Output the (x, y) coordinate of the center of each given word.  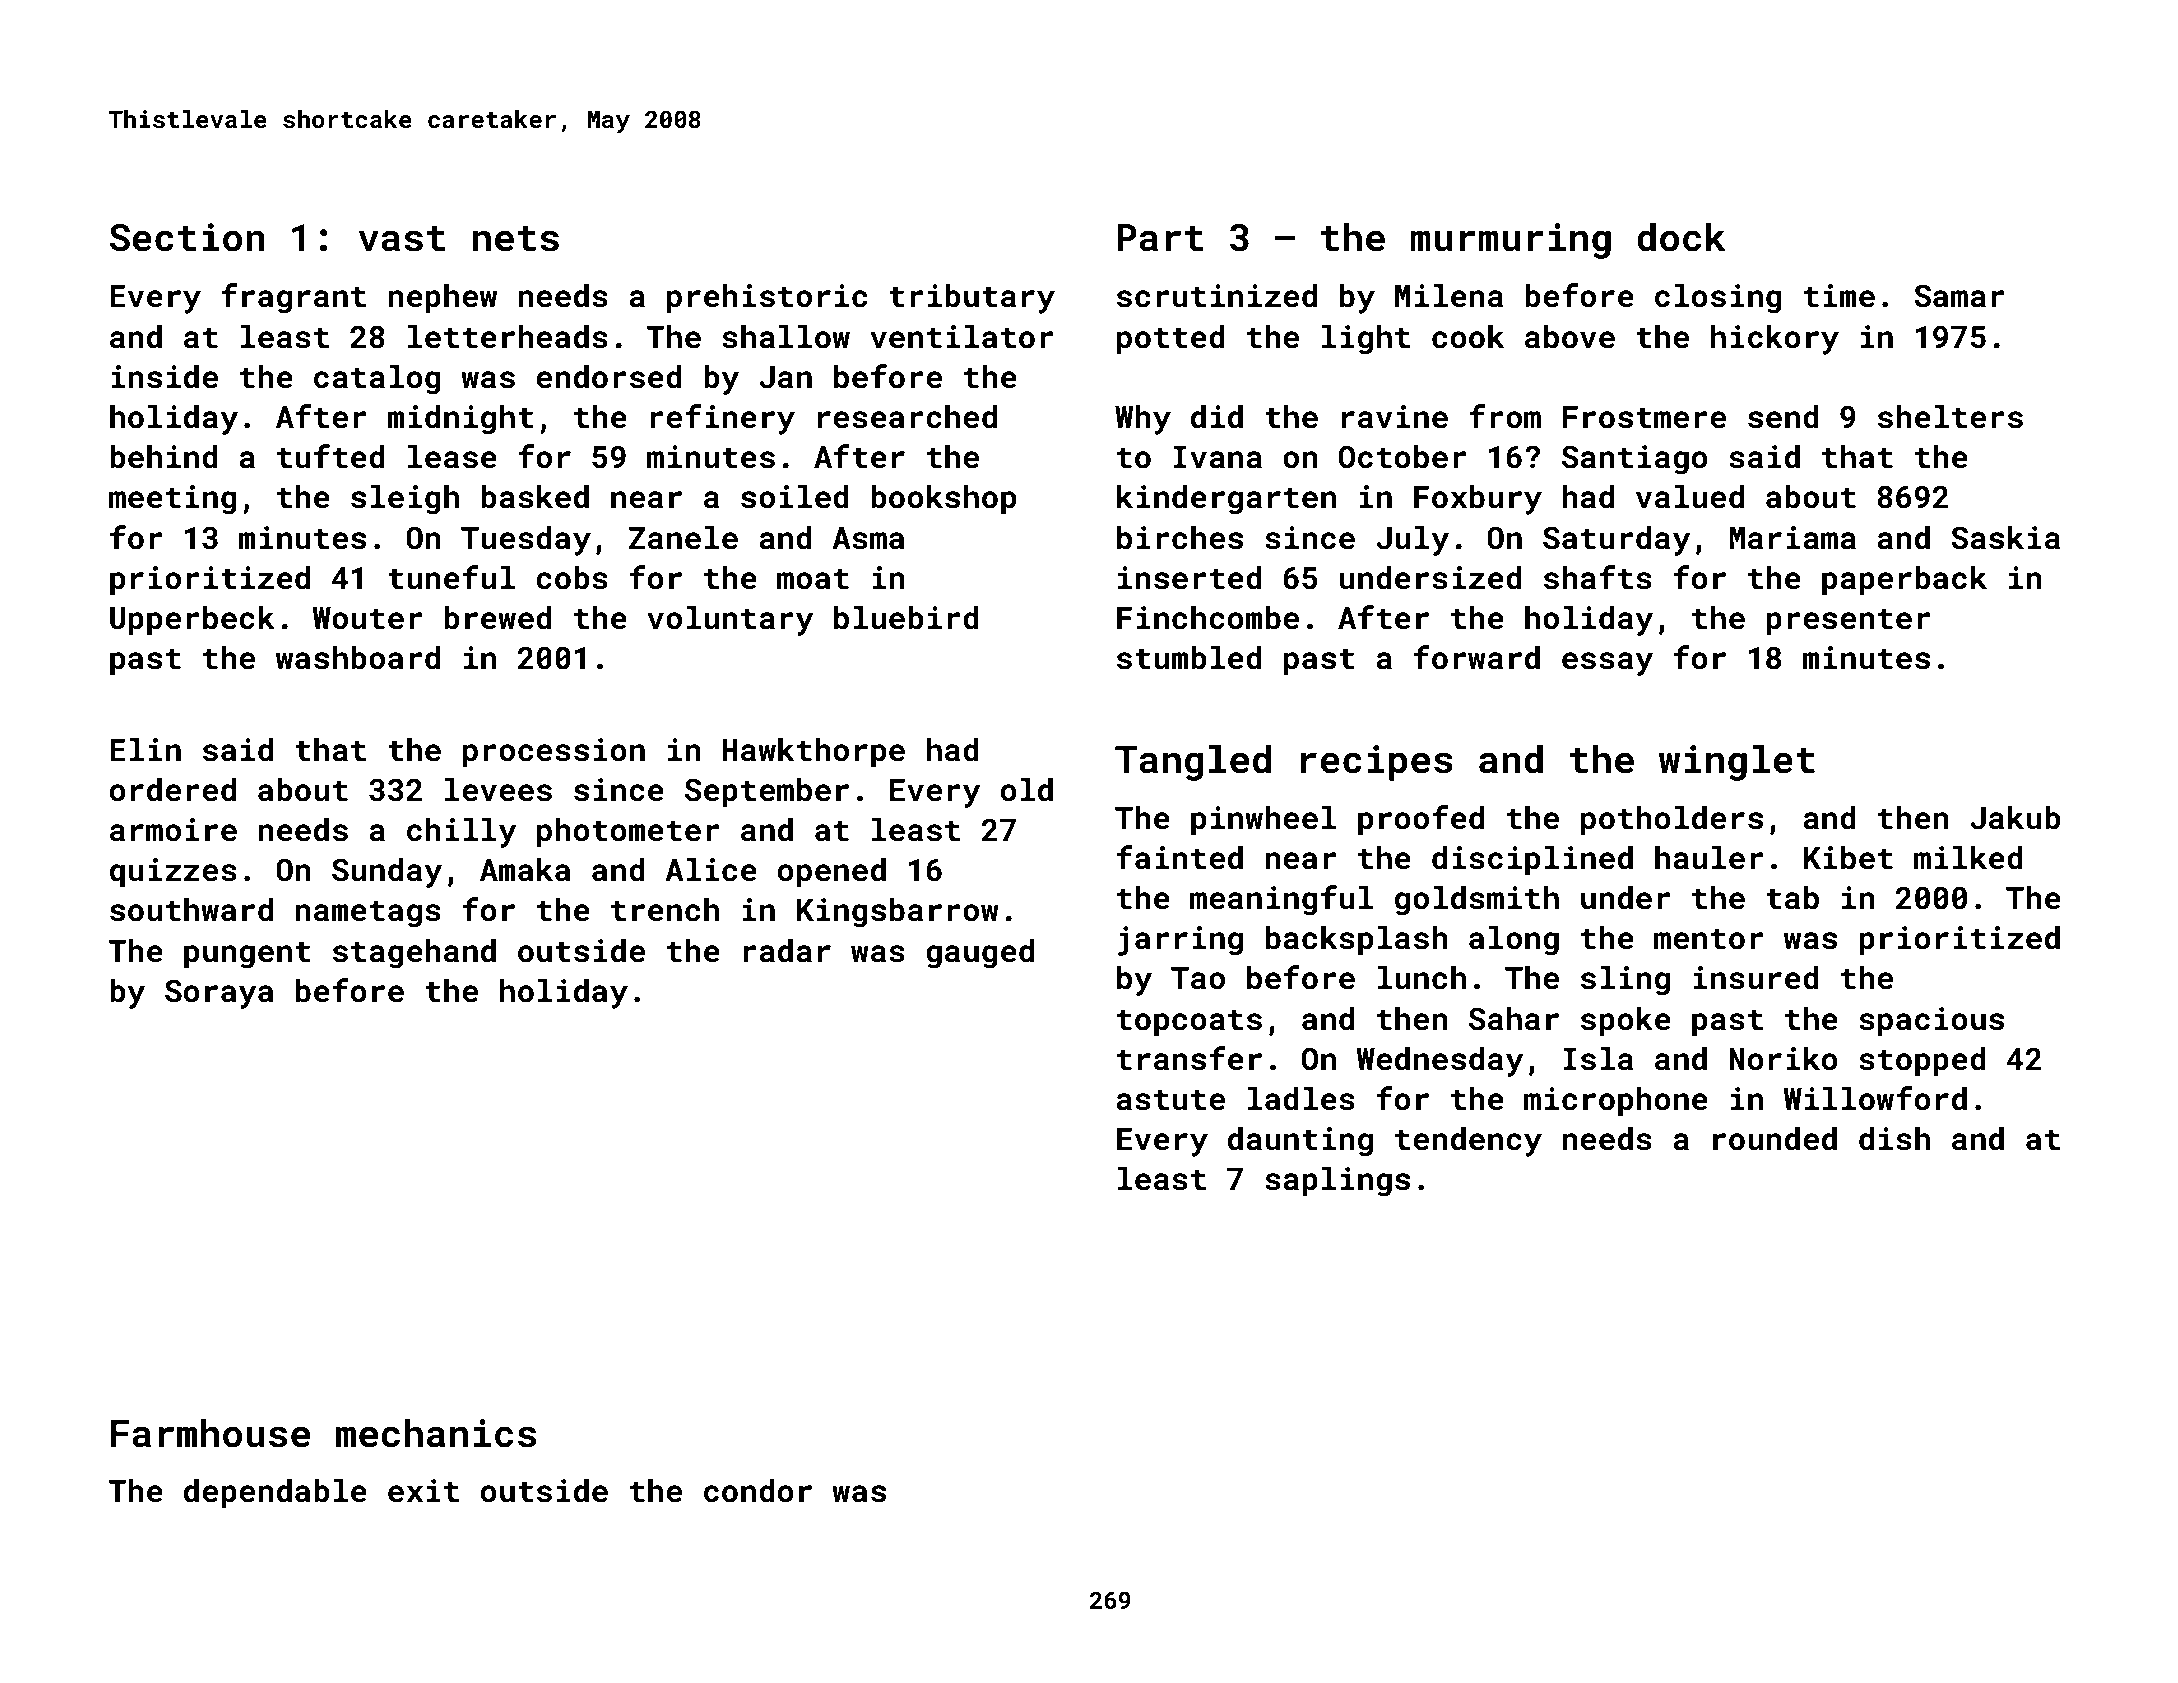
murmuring (1510, 241)
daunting (1300, 1142)
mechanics (436, 1433)
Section (187, 237)
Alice (711, 870)
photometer (628, 833)
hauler (1709, 858)
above (1570, 337)
